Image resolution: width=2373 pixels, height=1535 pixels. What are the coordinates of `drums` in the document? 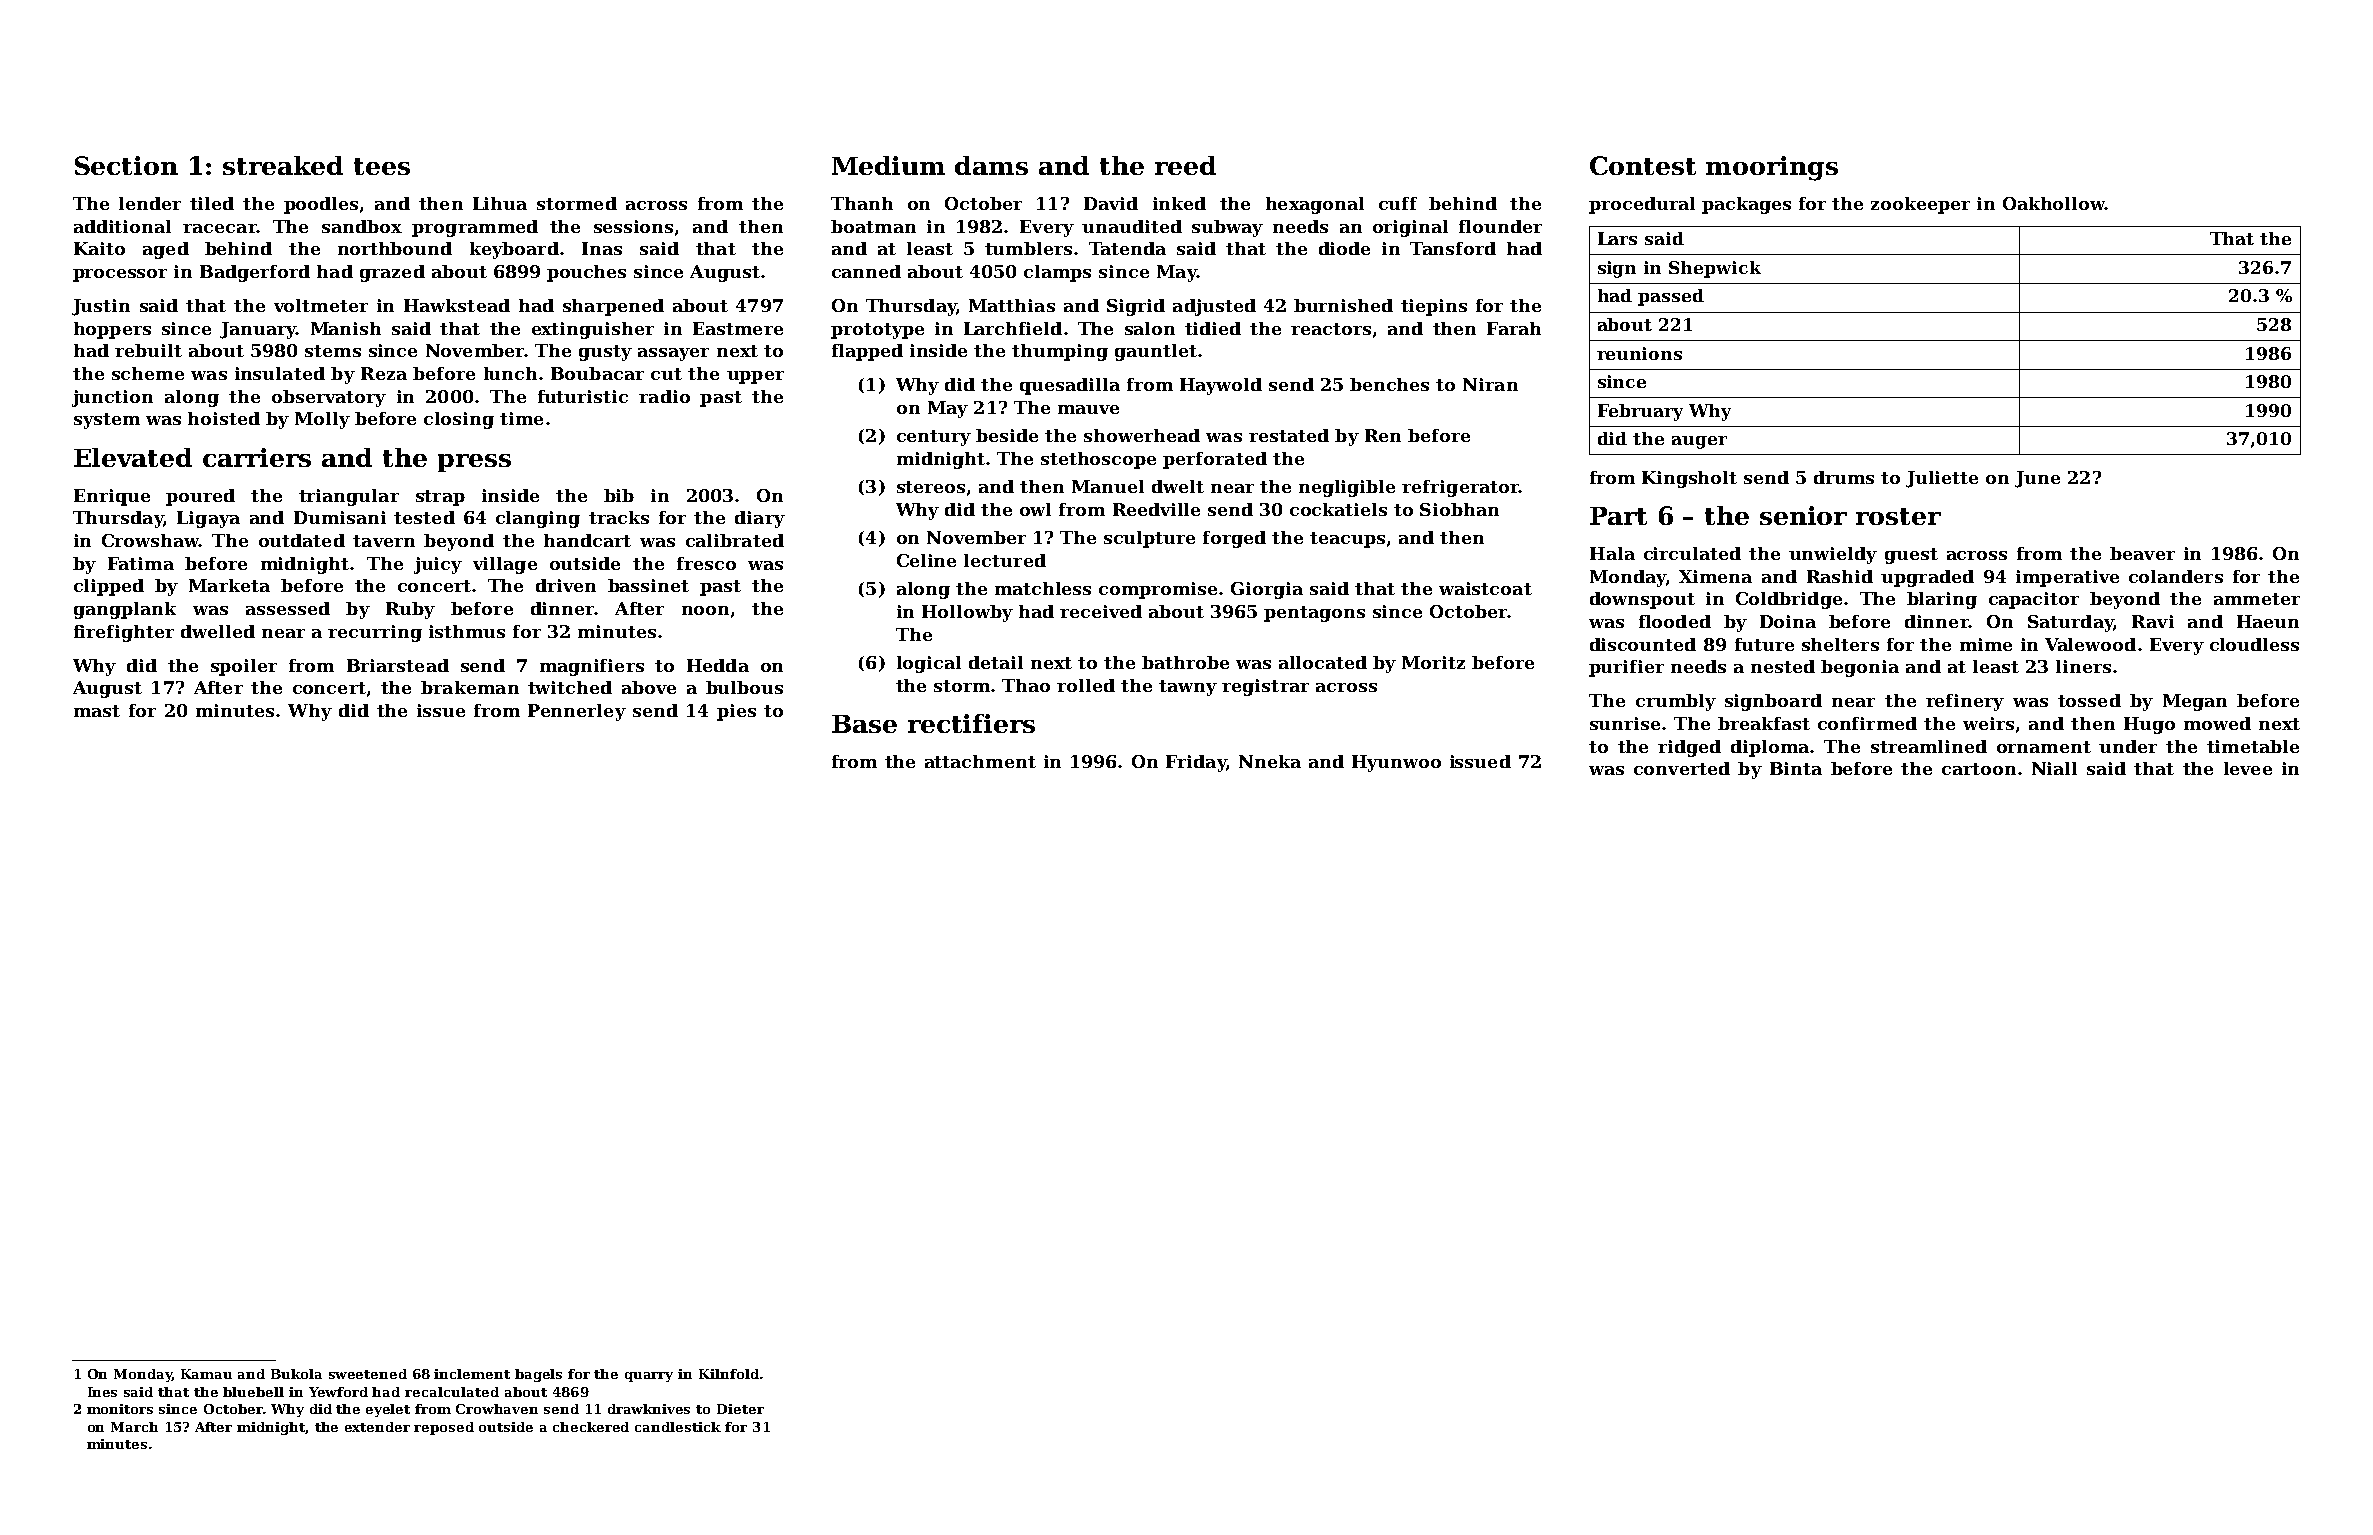 It's located at (1844, 477).
